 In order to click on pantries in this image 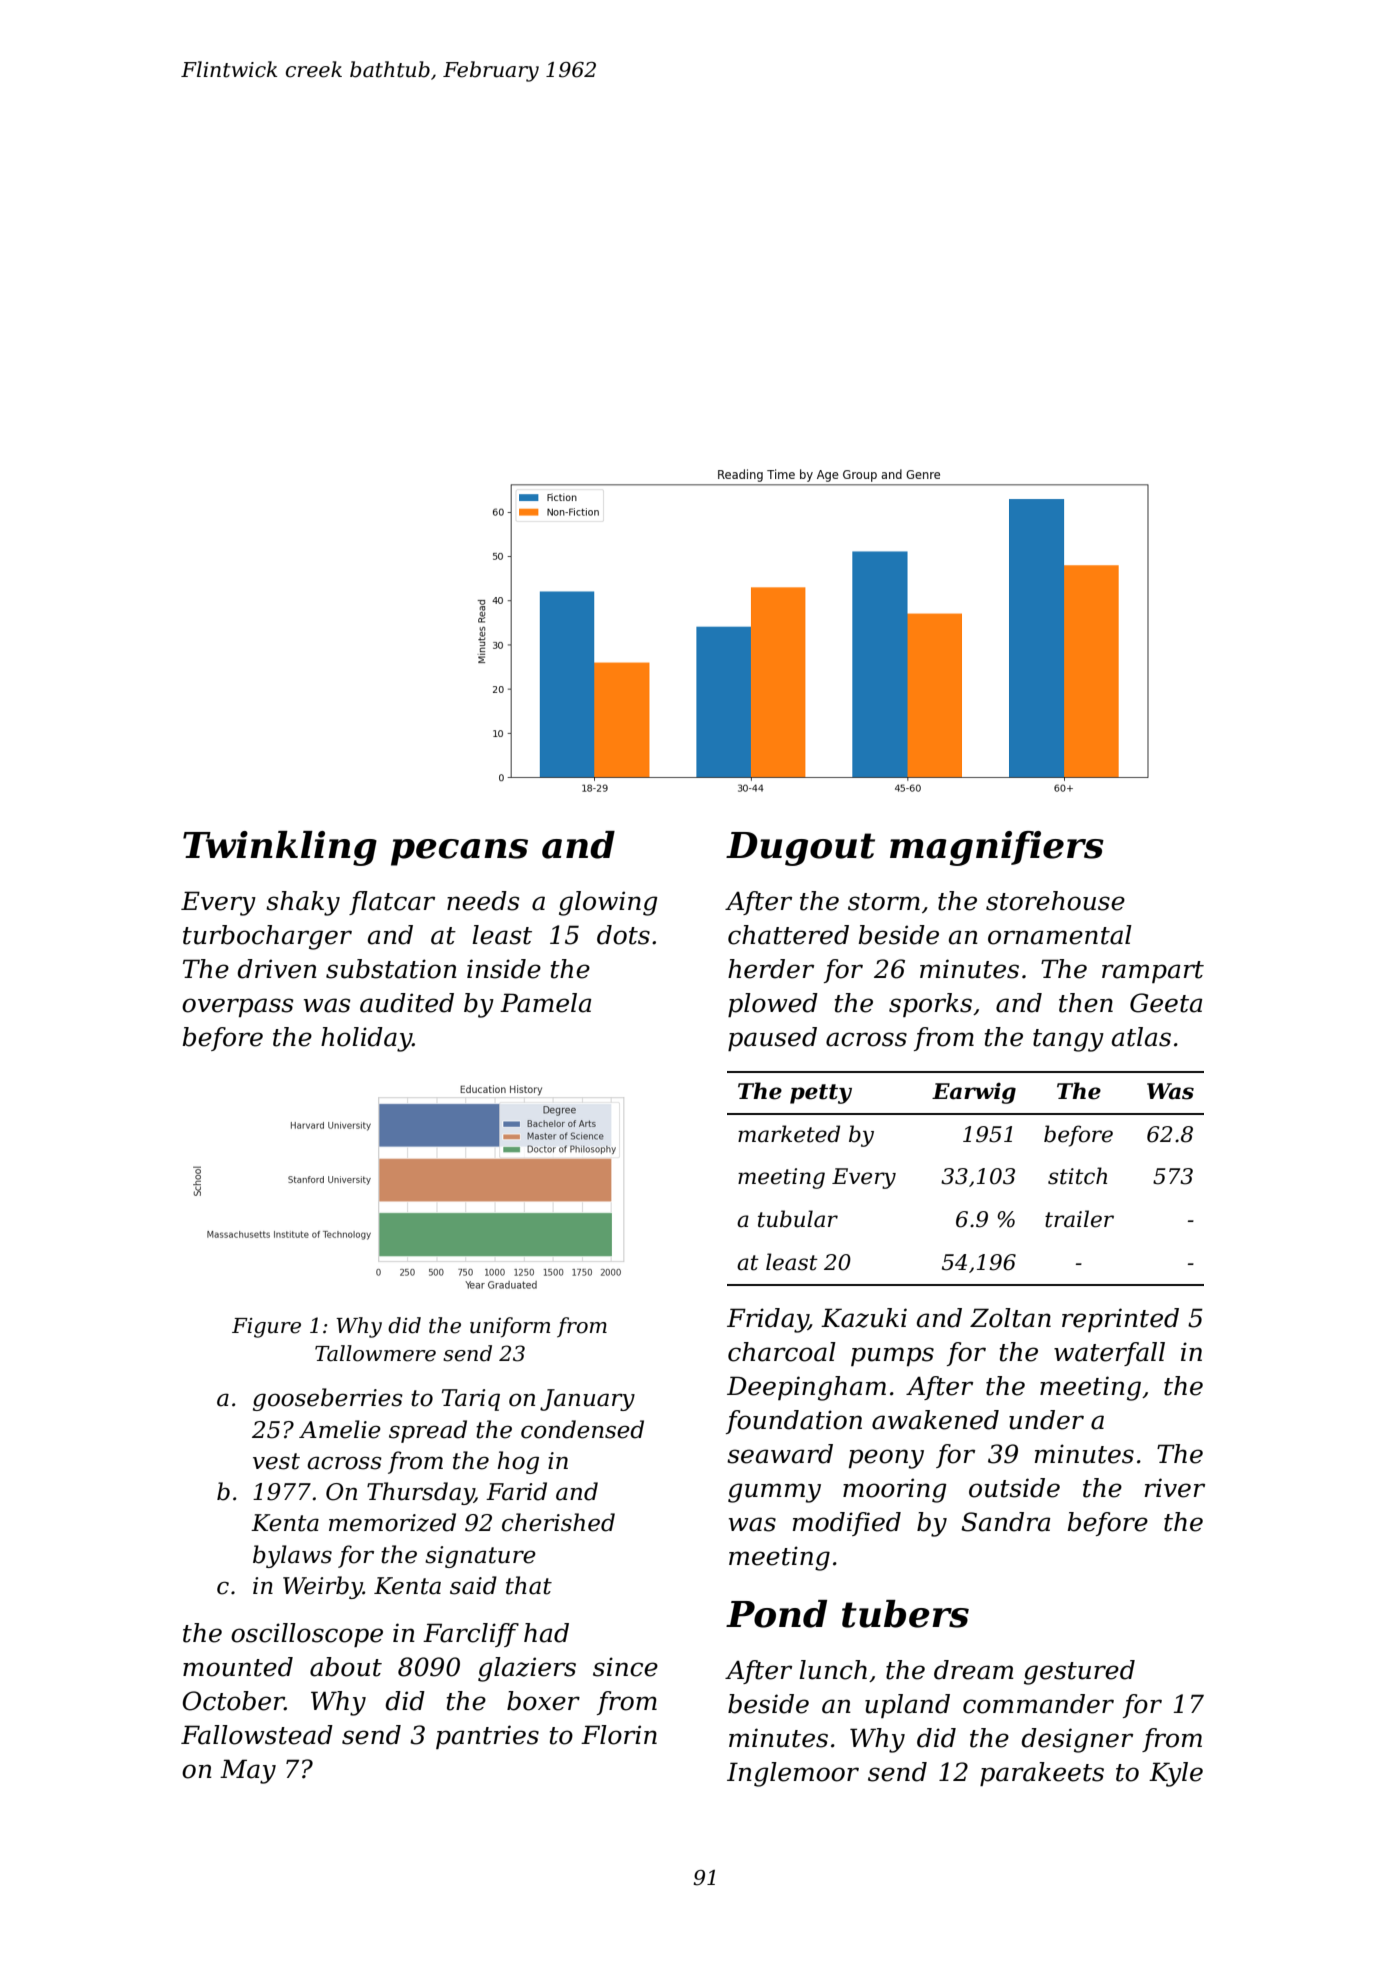, I will do `click(487, 1737)`.
